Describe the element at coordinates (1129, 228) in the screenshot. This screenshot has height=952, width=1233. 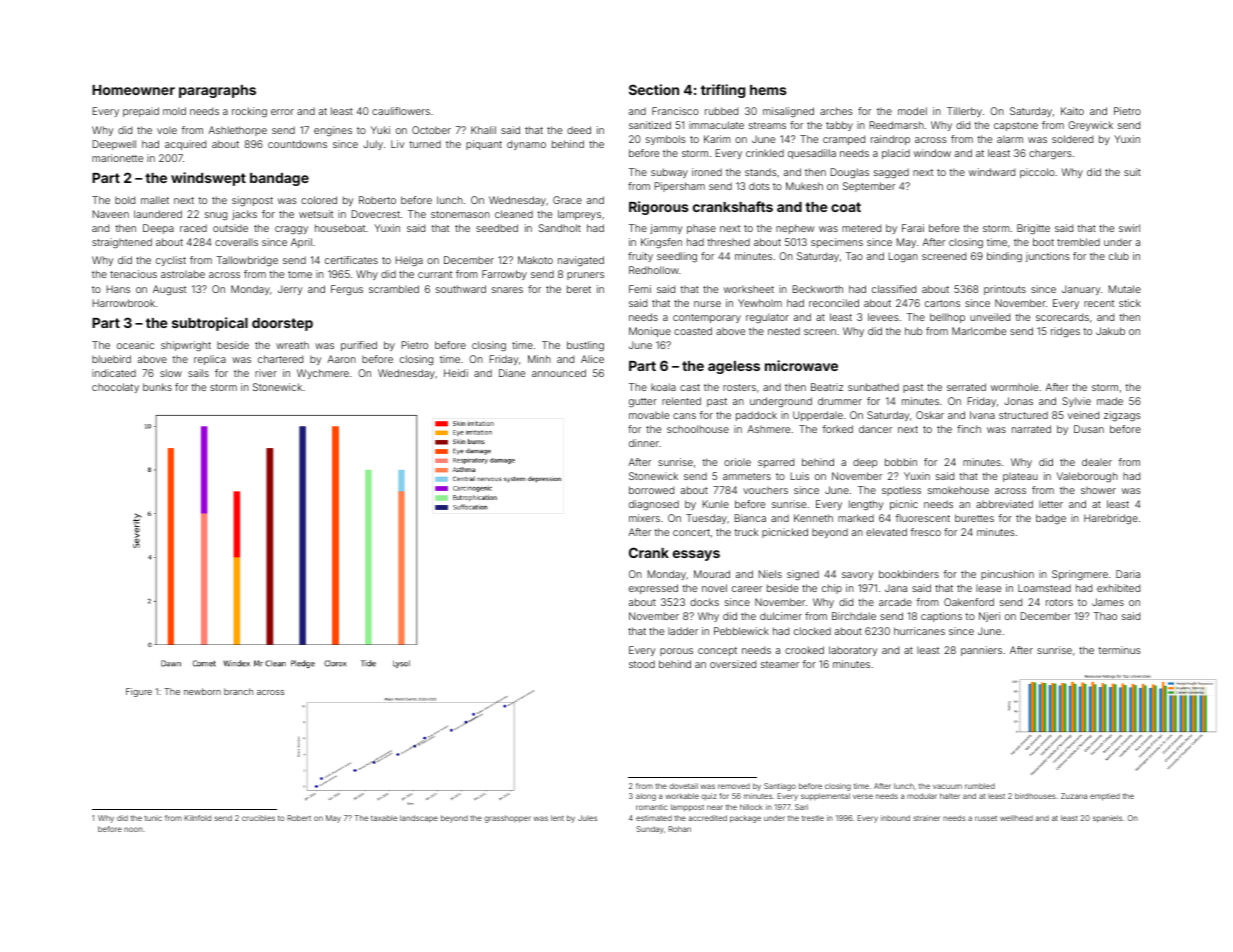
I see `swirl` at that location.
